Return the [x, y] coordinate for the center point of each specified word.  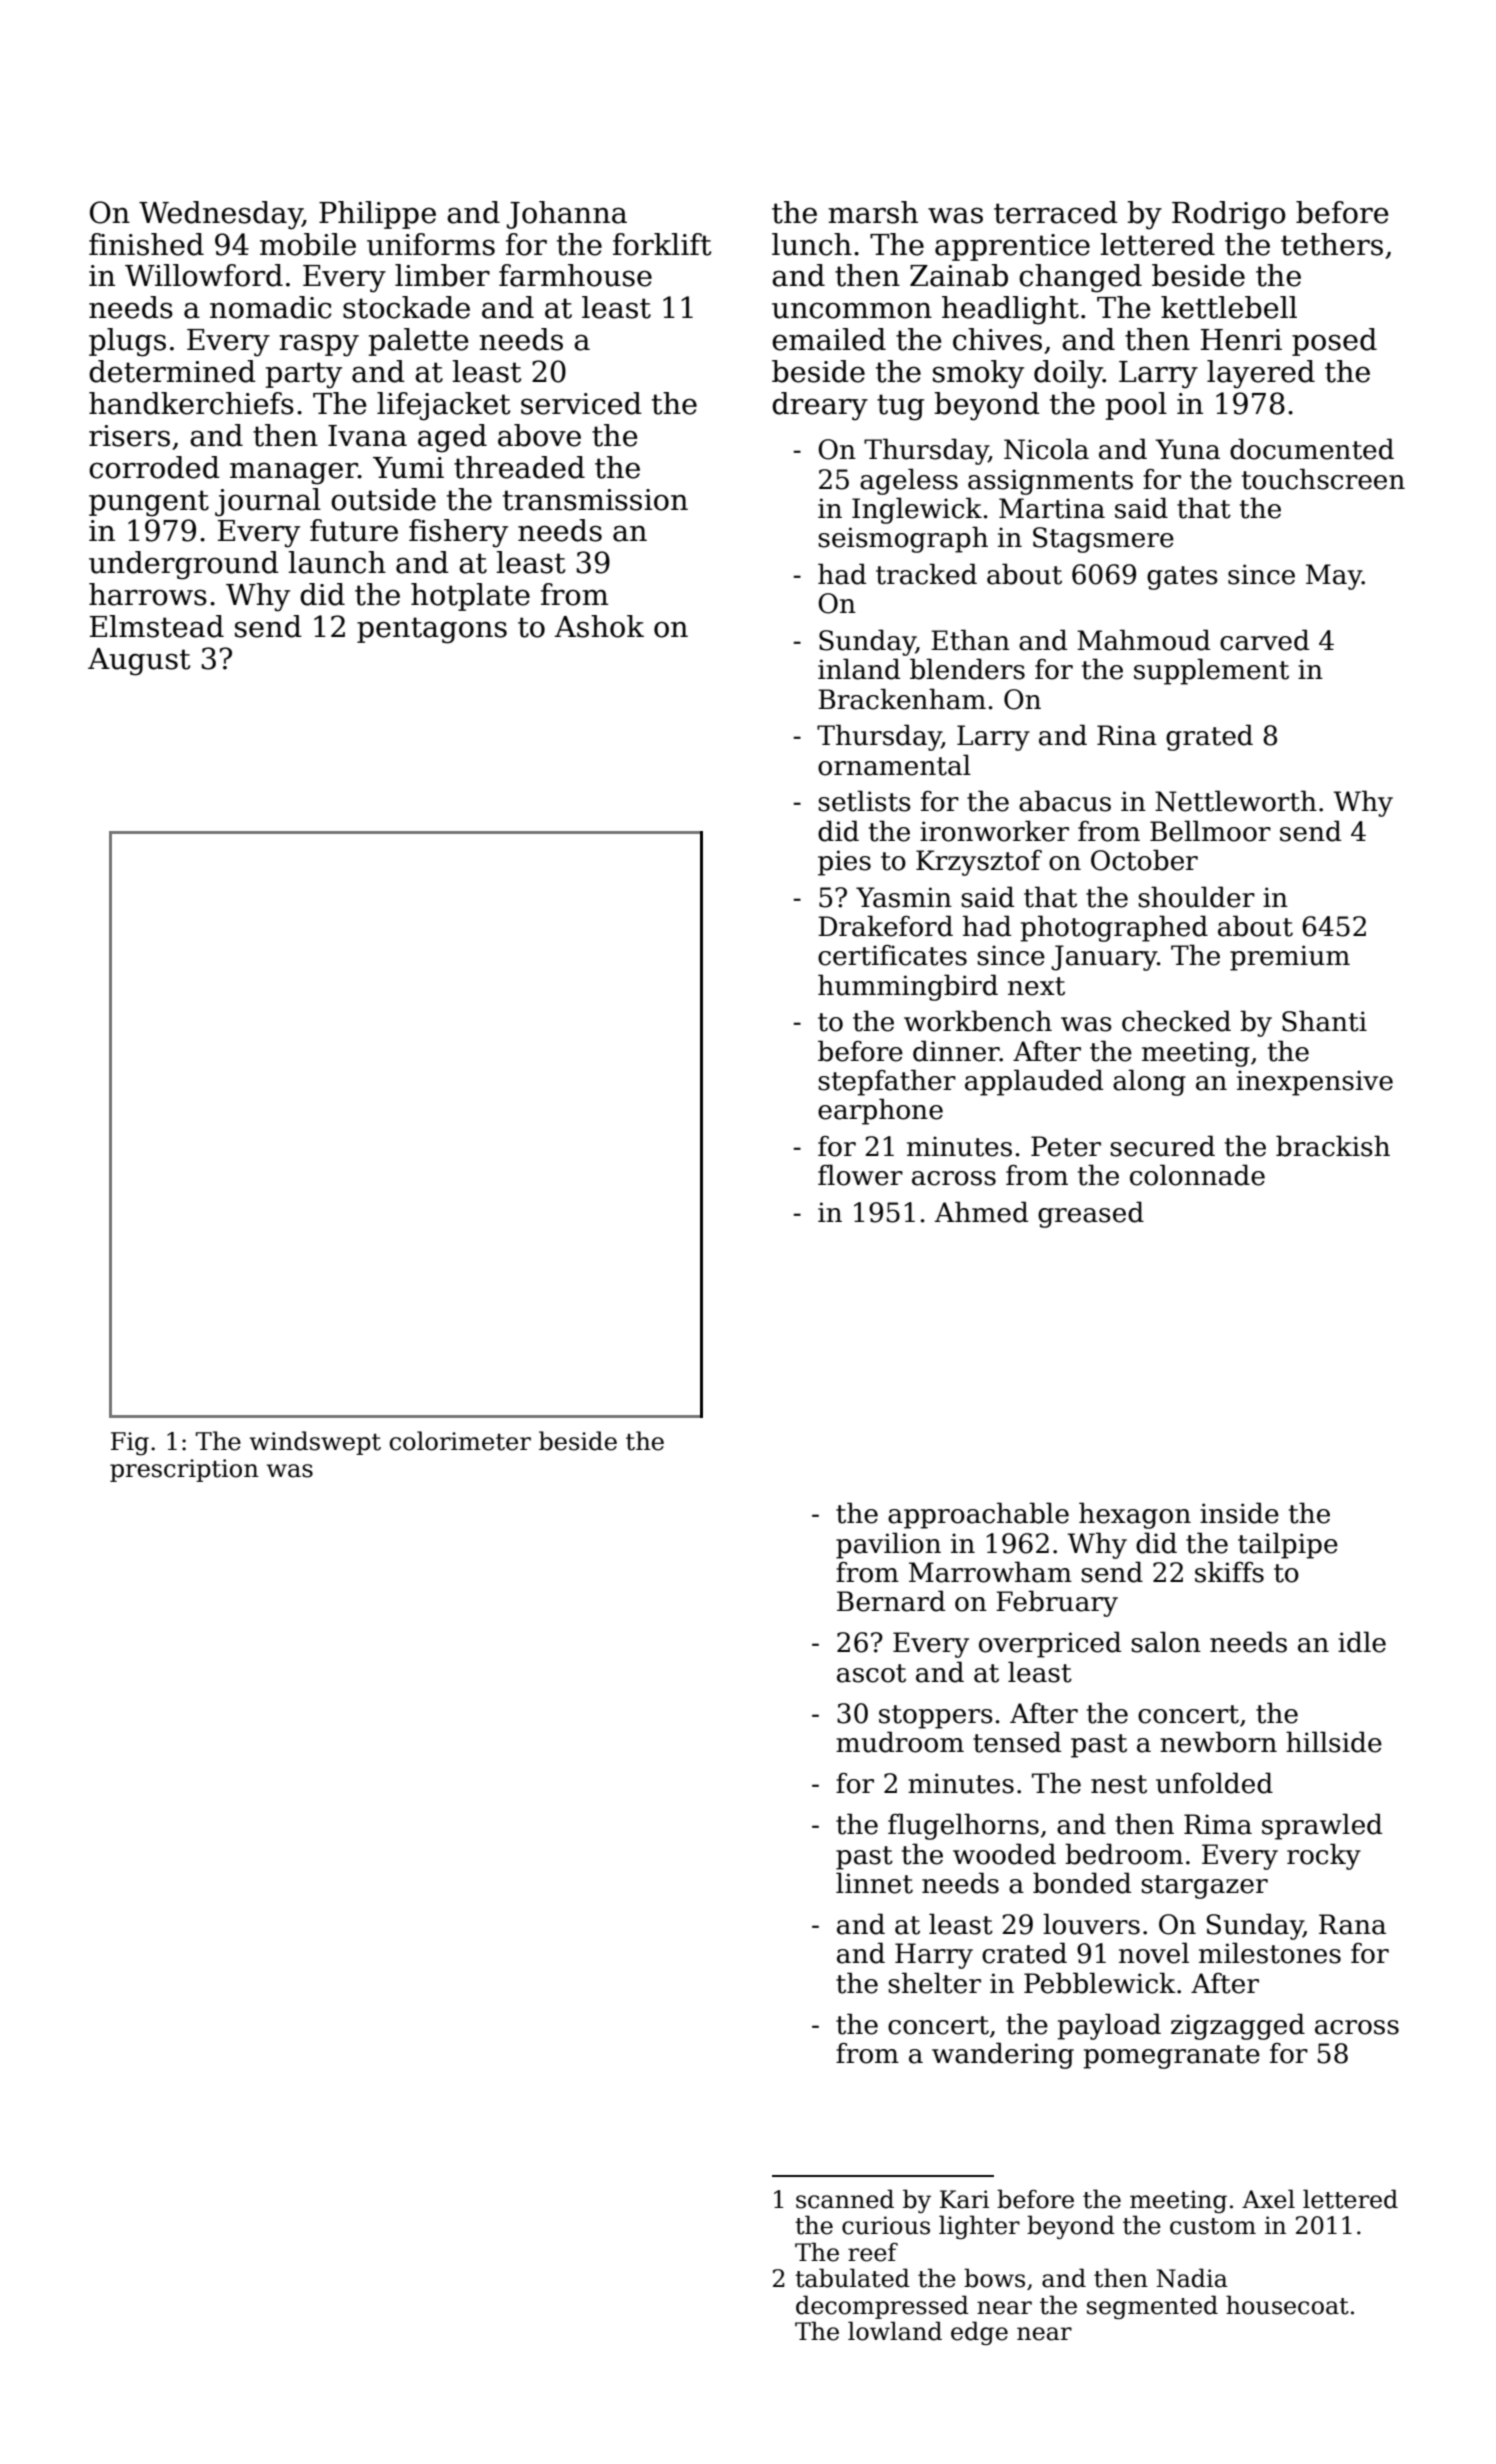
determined [172, 371]
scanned [845, 2199]
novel [1154, 1953]
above [539, 435]
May [1334, 577]
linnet [874, 1883]
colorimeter [460, 1441]
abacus [1065, 801]
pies [844, 863]
